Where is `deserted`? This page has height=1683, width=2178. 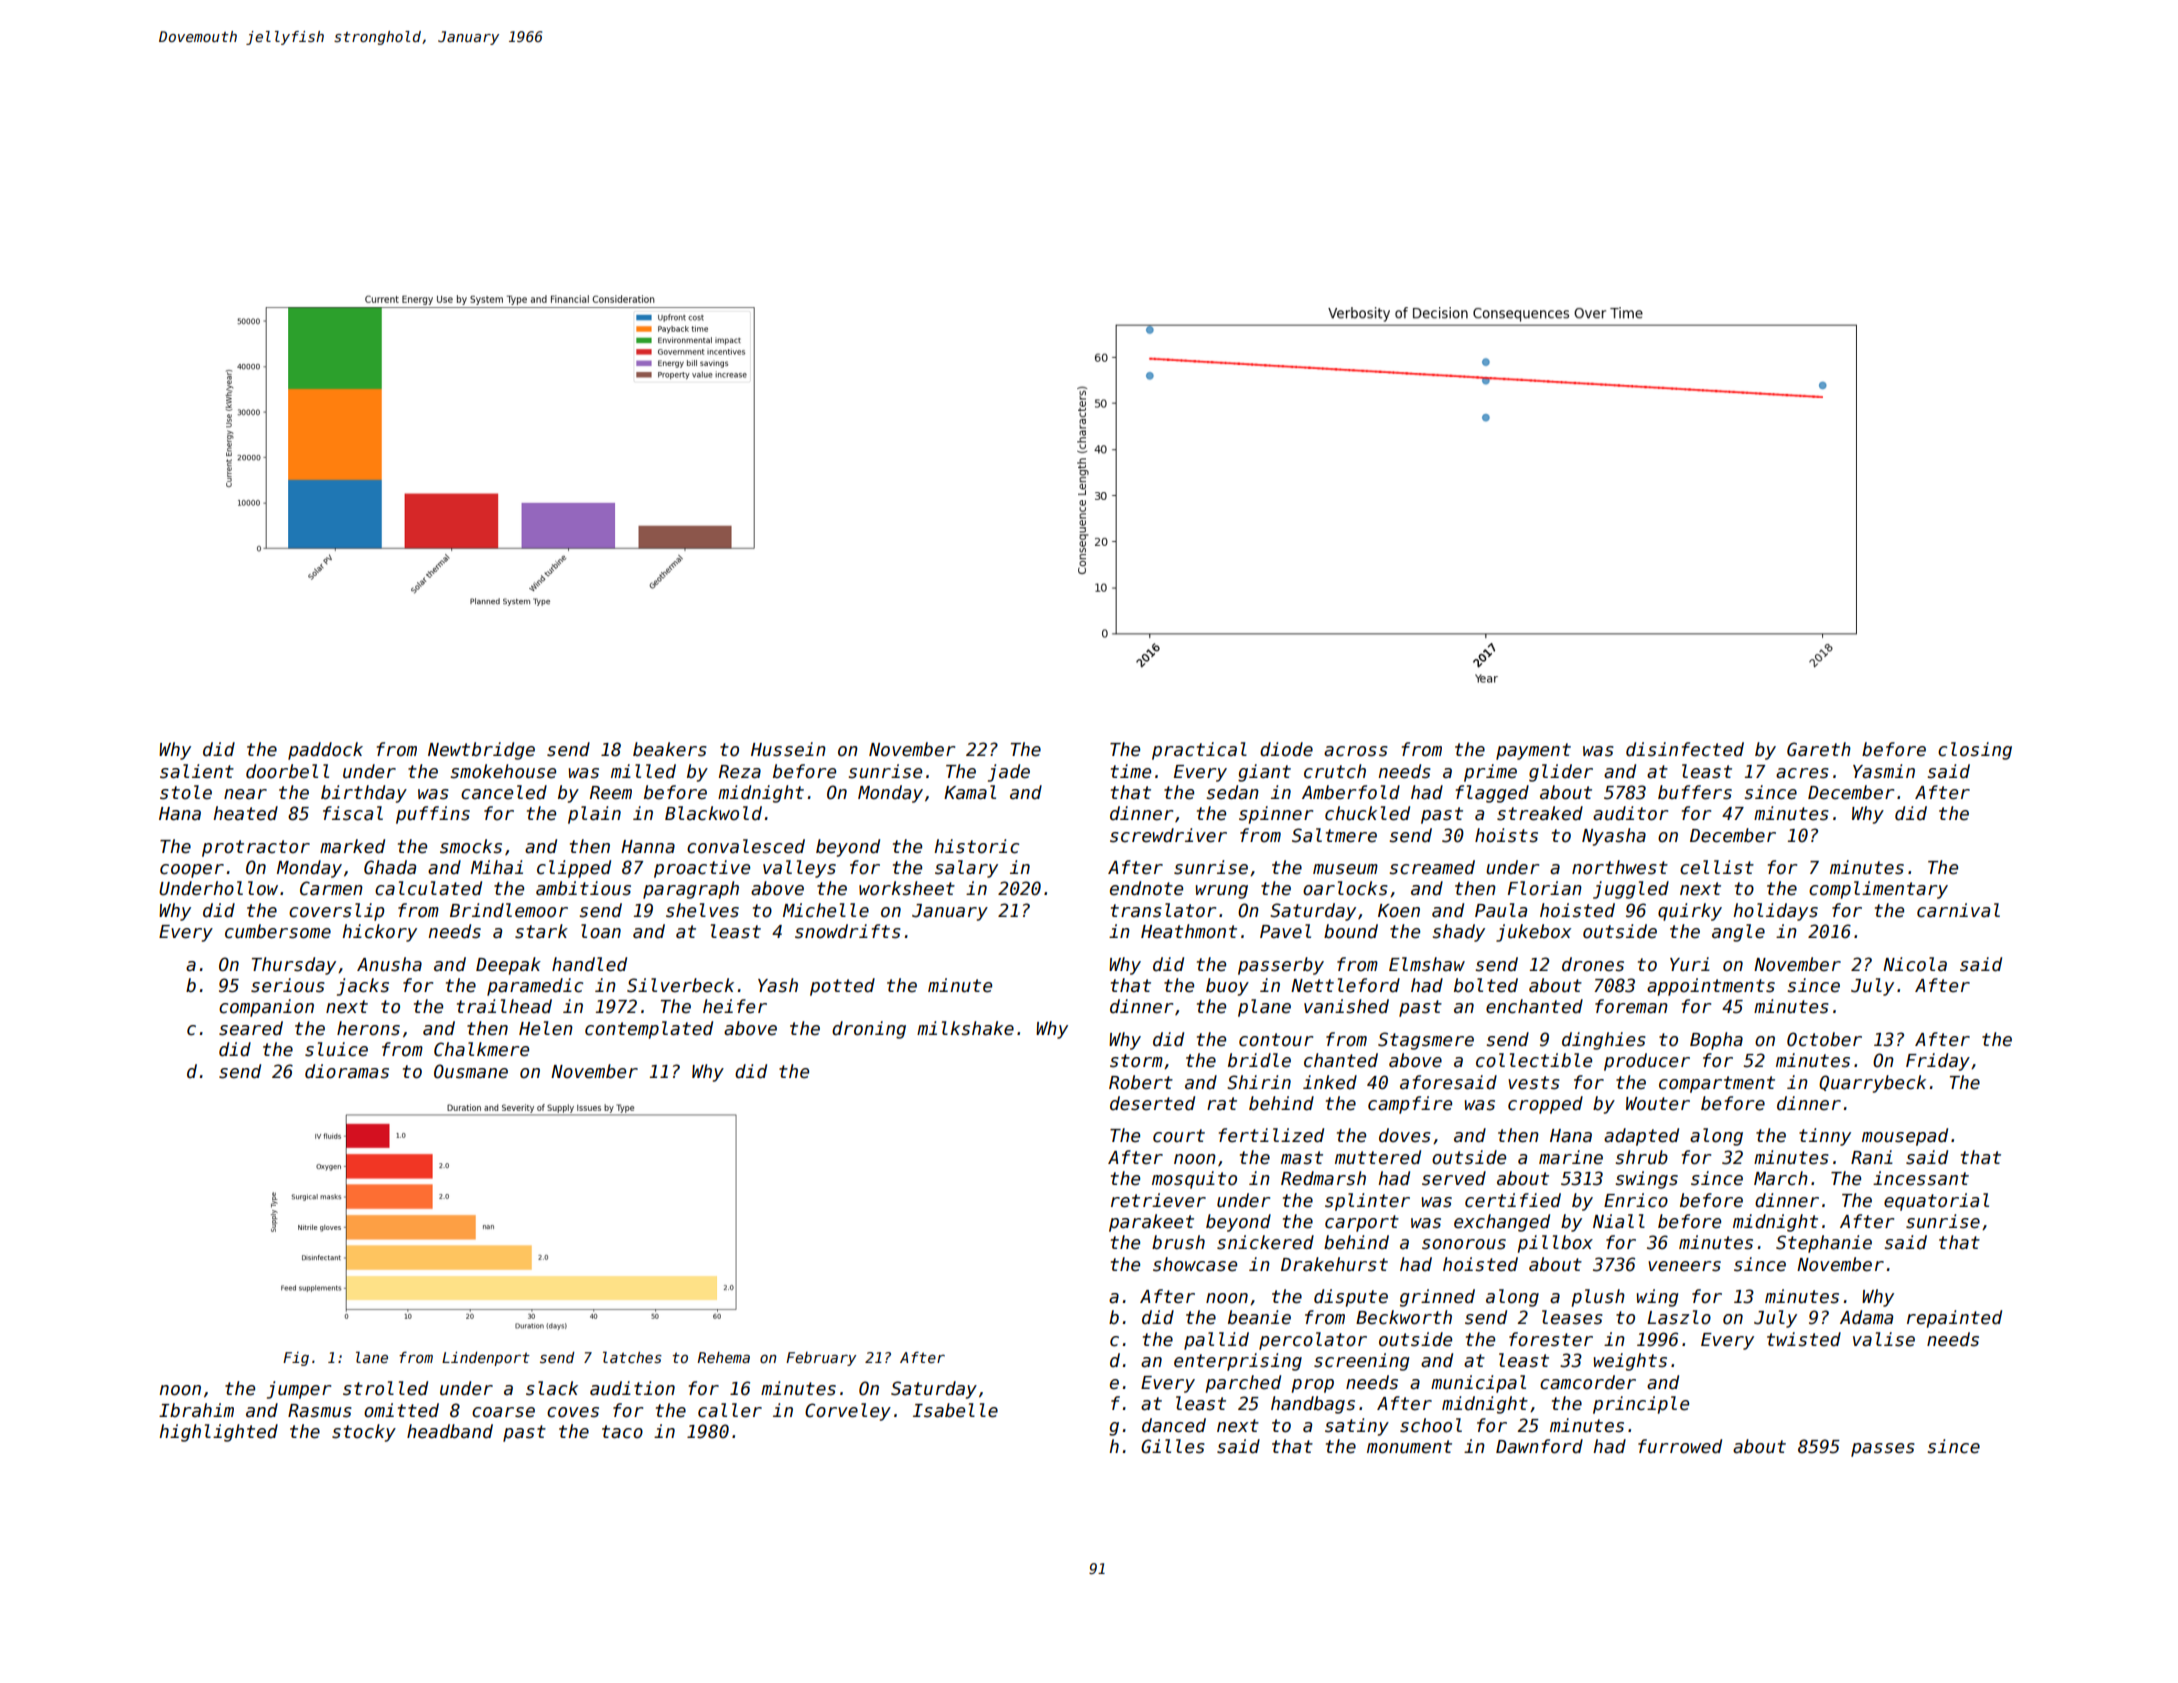 deserted is located at coordinates (1152, 1103).
